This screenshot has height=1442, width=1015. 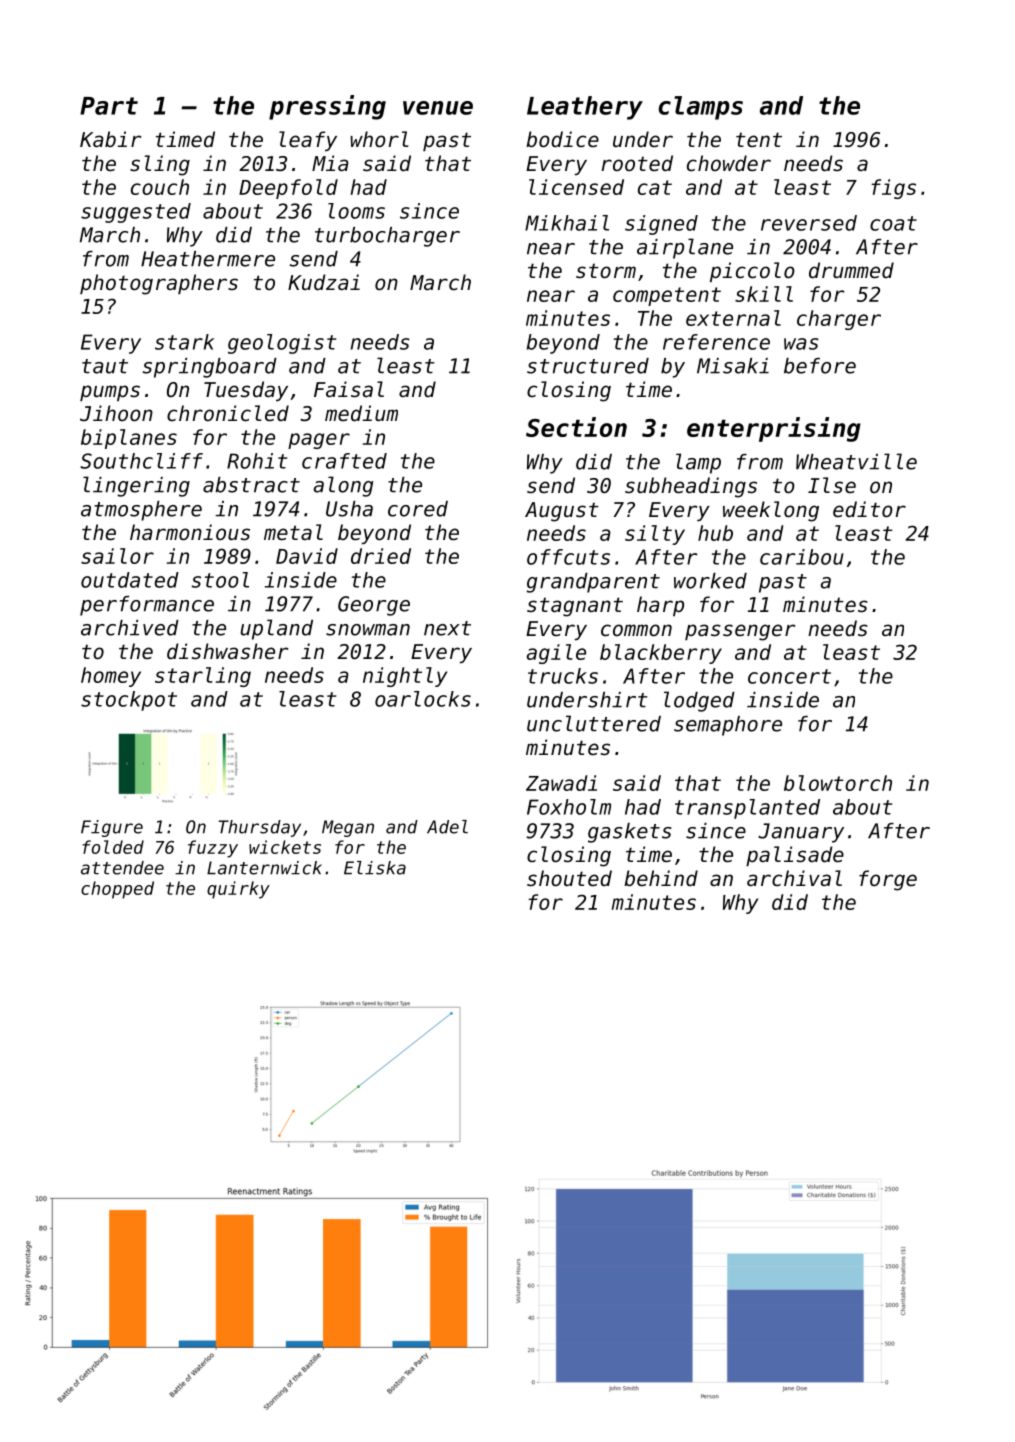 What do you see at coordinates (238, 890) in the screenshot?
I see `quirky` at bounding box center [238, 890].
